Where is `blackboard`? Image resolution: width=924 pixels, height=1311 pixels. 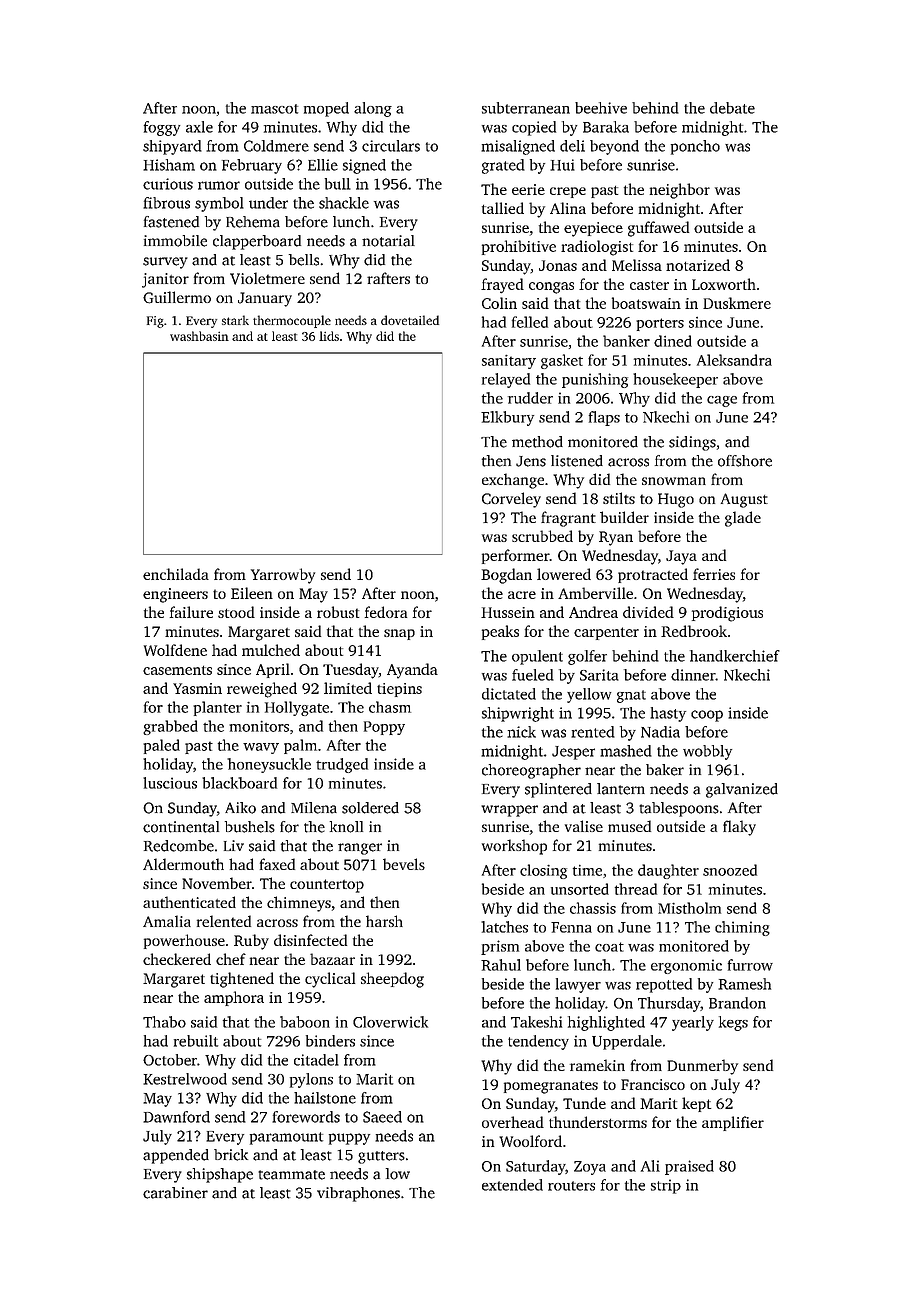 blackboard is located at coordinates (239, 783).
